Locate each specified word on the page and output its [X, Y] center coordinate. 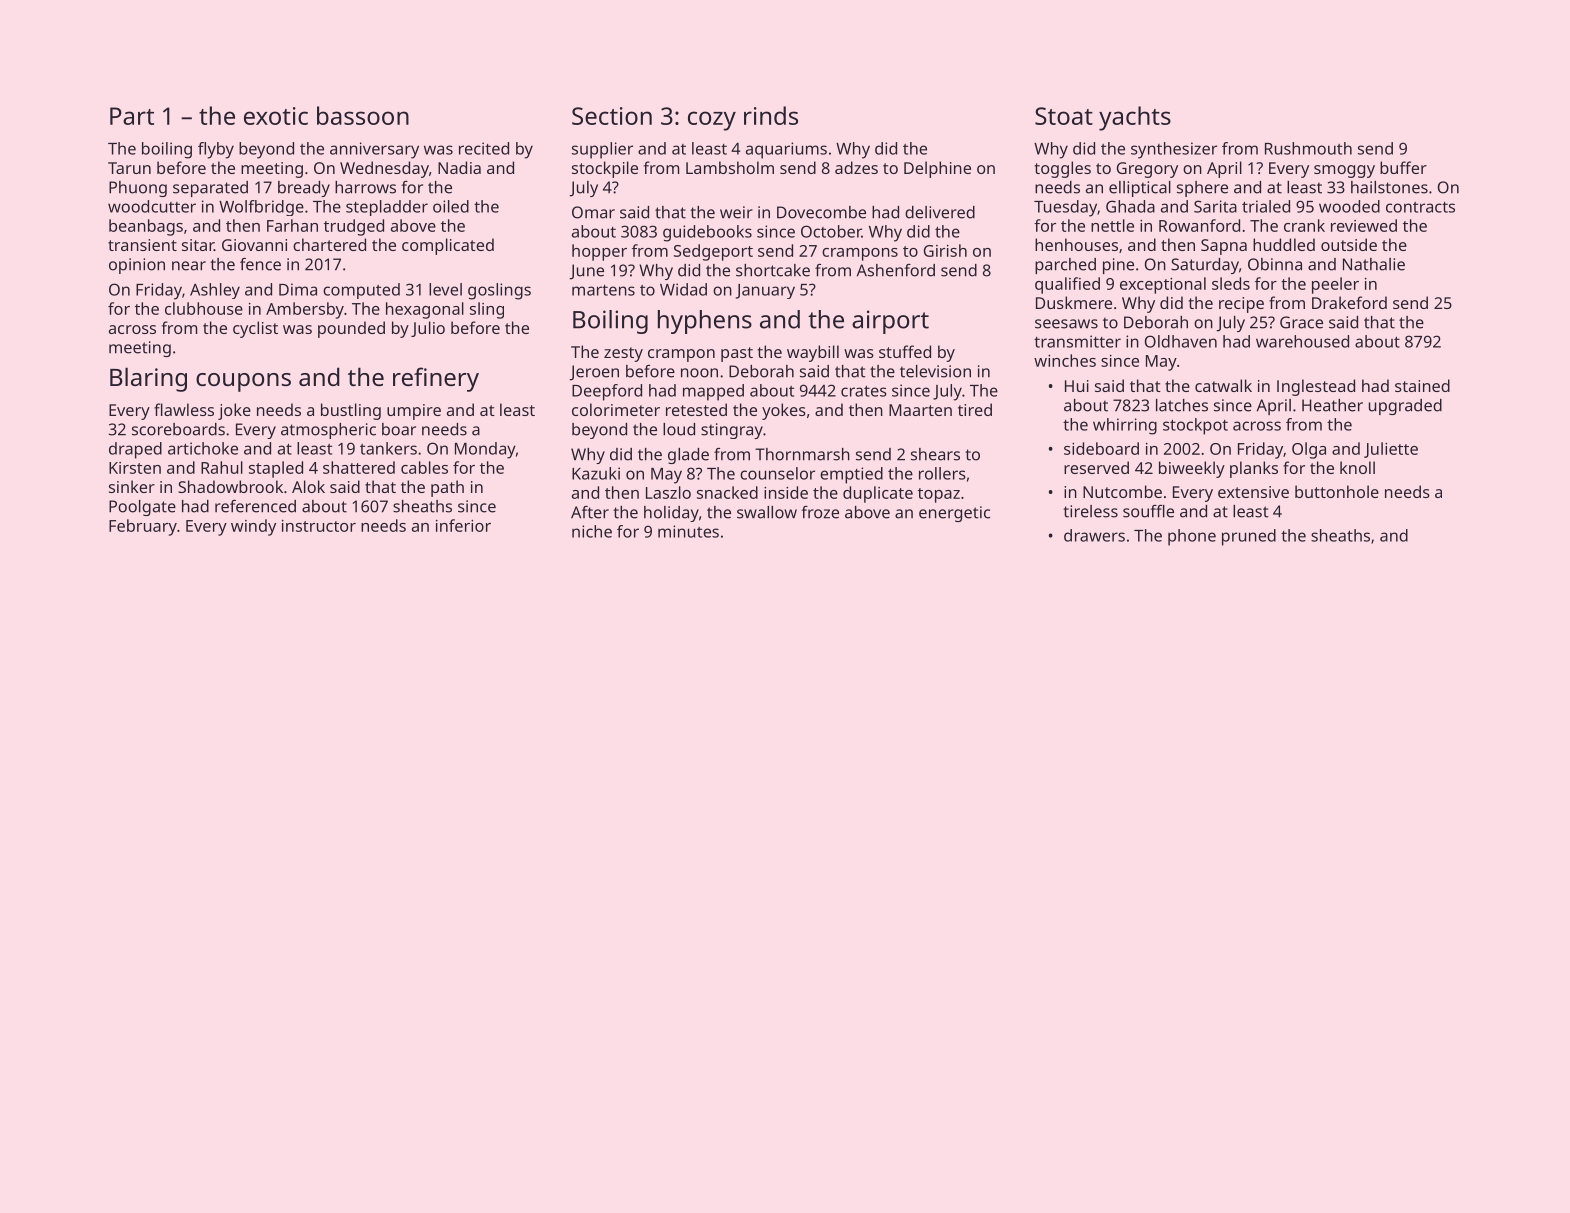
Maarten [920, 410]
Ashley [215, 291]
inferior [463, 525]
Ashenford [896, 270]
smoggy [1344, 171]
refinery [436, 379]
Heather [1332, 405]
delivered [940, 212]
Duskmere [1074, 302]
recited [484, 148]
